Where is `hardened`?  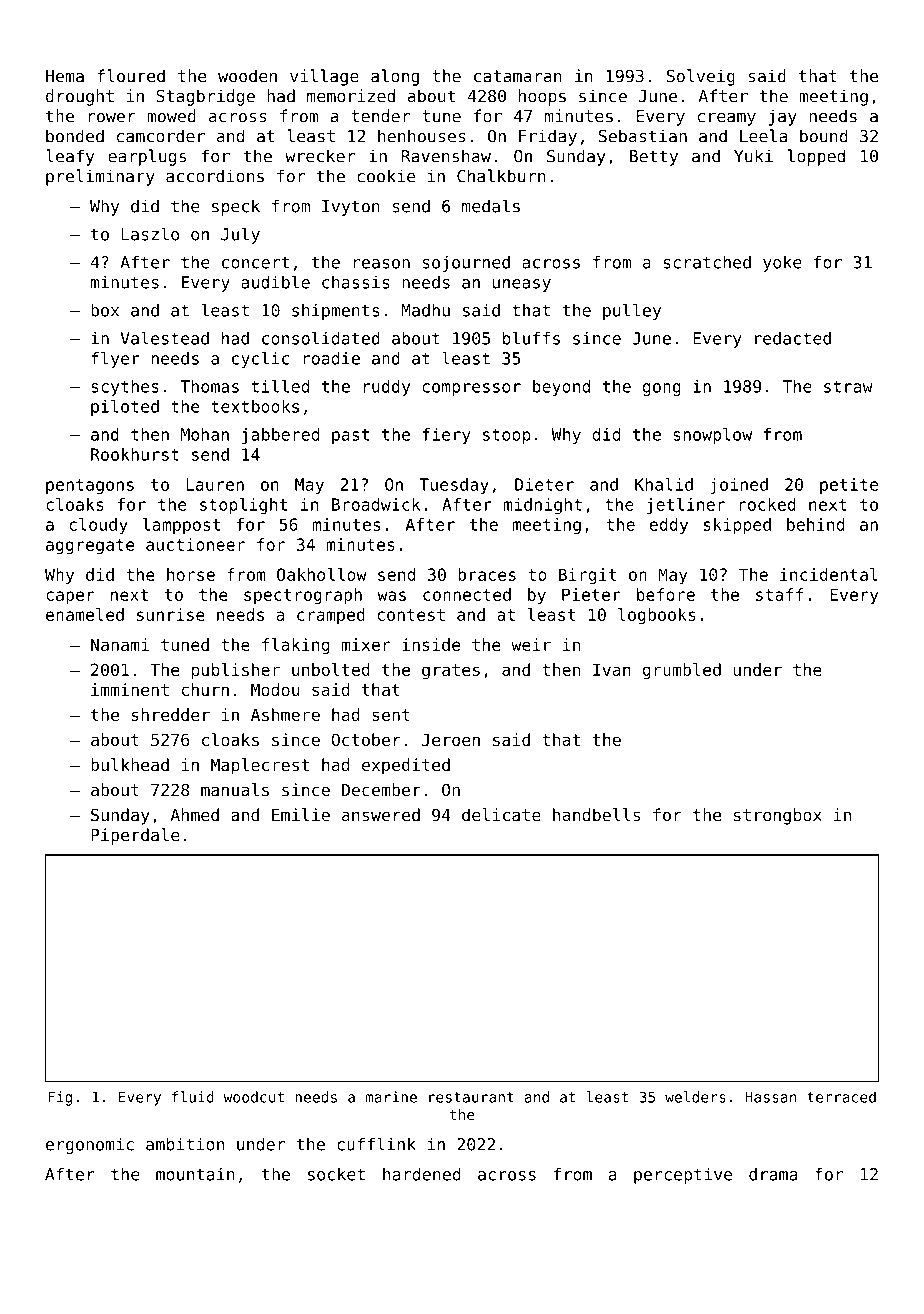 hardened is located at coordinates (422, 1174).
